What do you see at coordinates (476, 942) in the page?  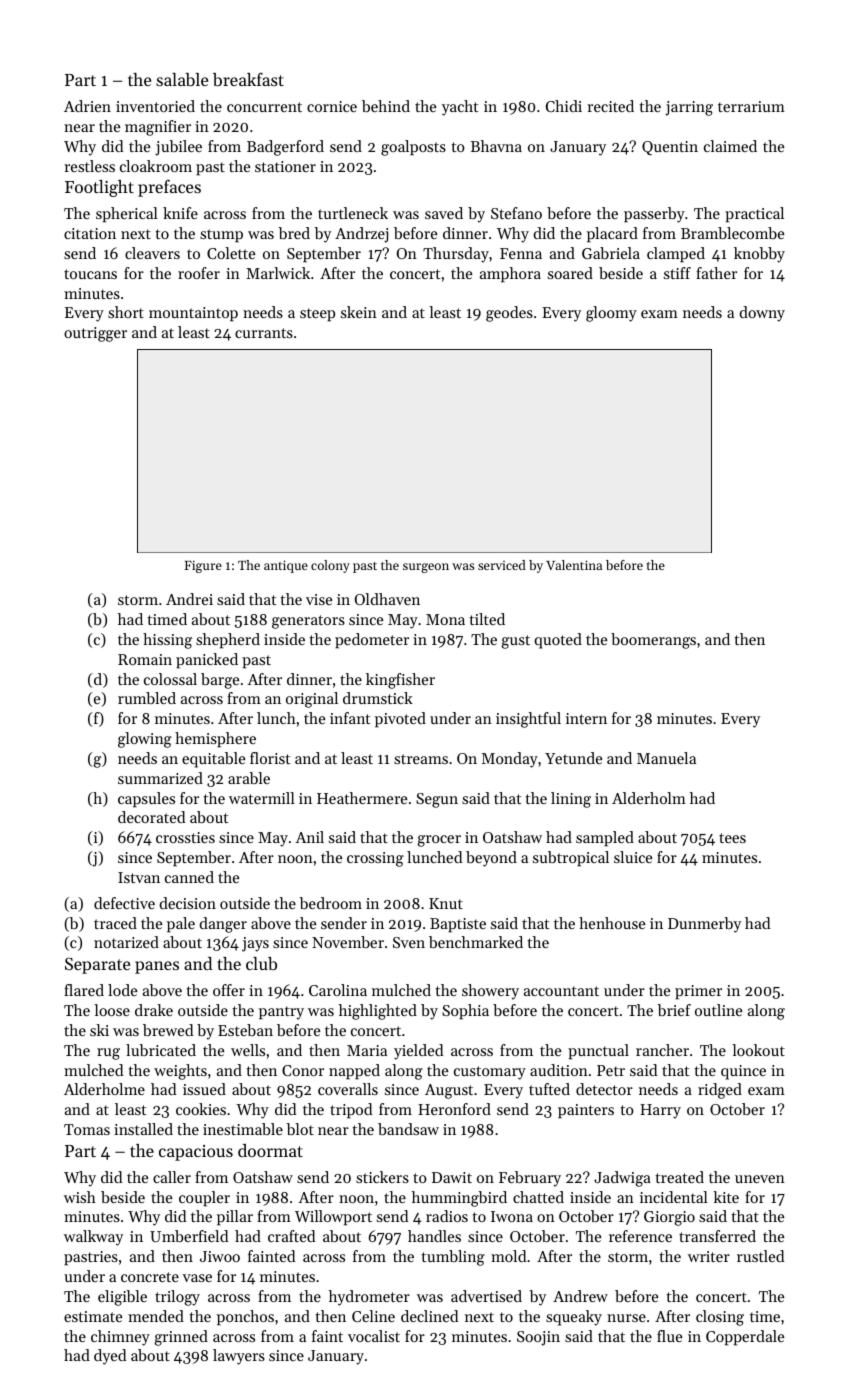 I see `benchmarked` at bounding box center [476, 942].
